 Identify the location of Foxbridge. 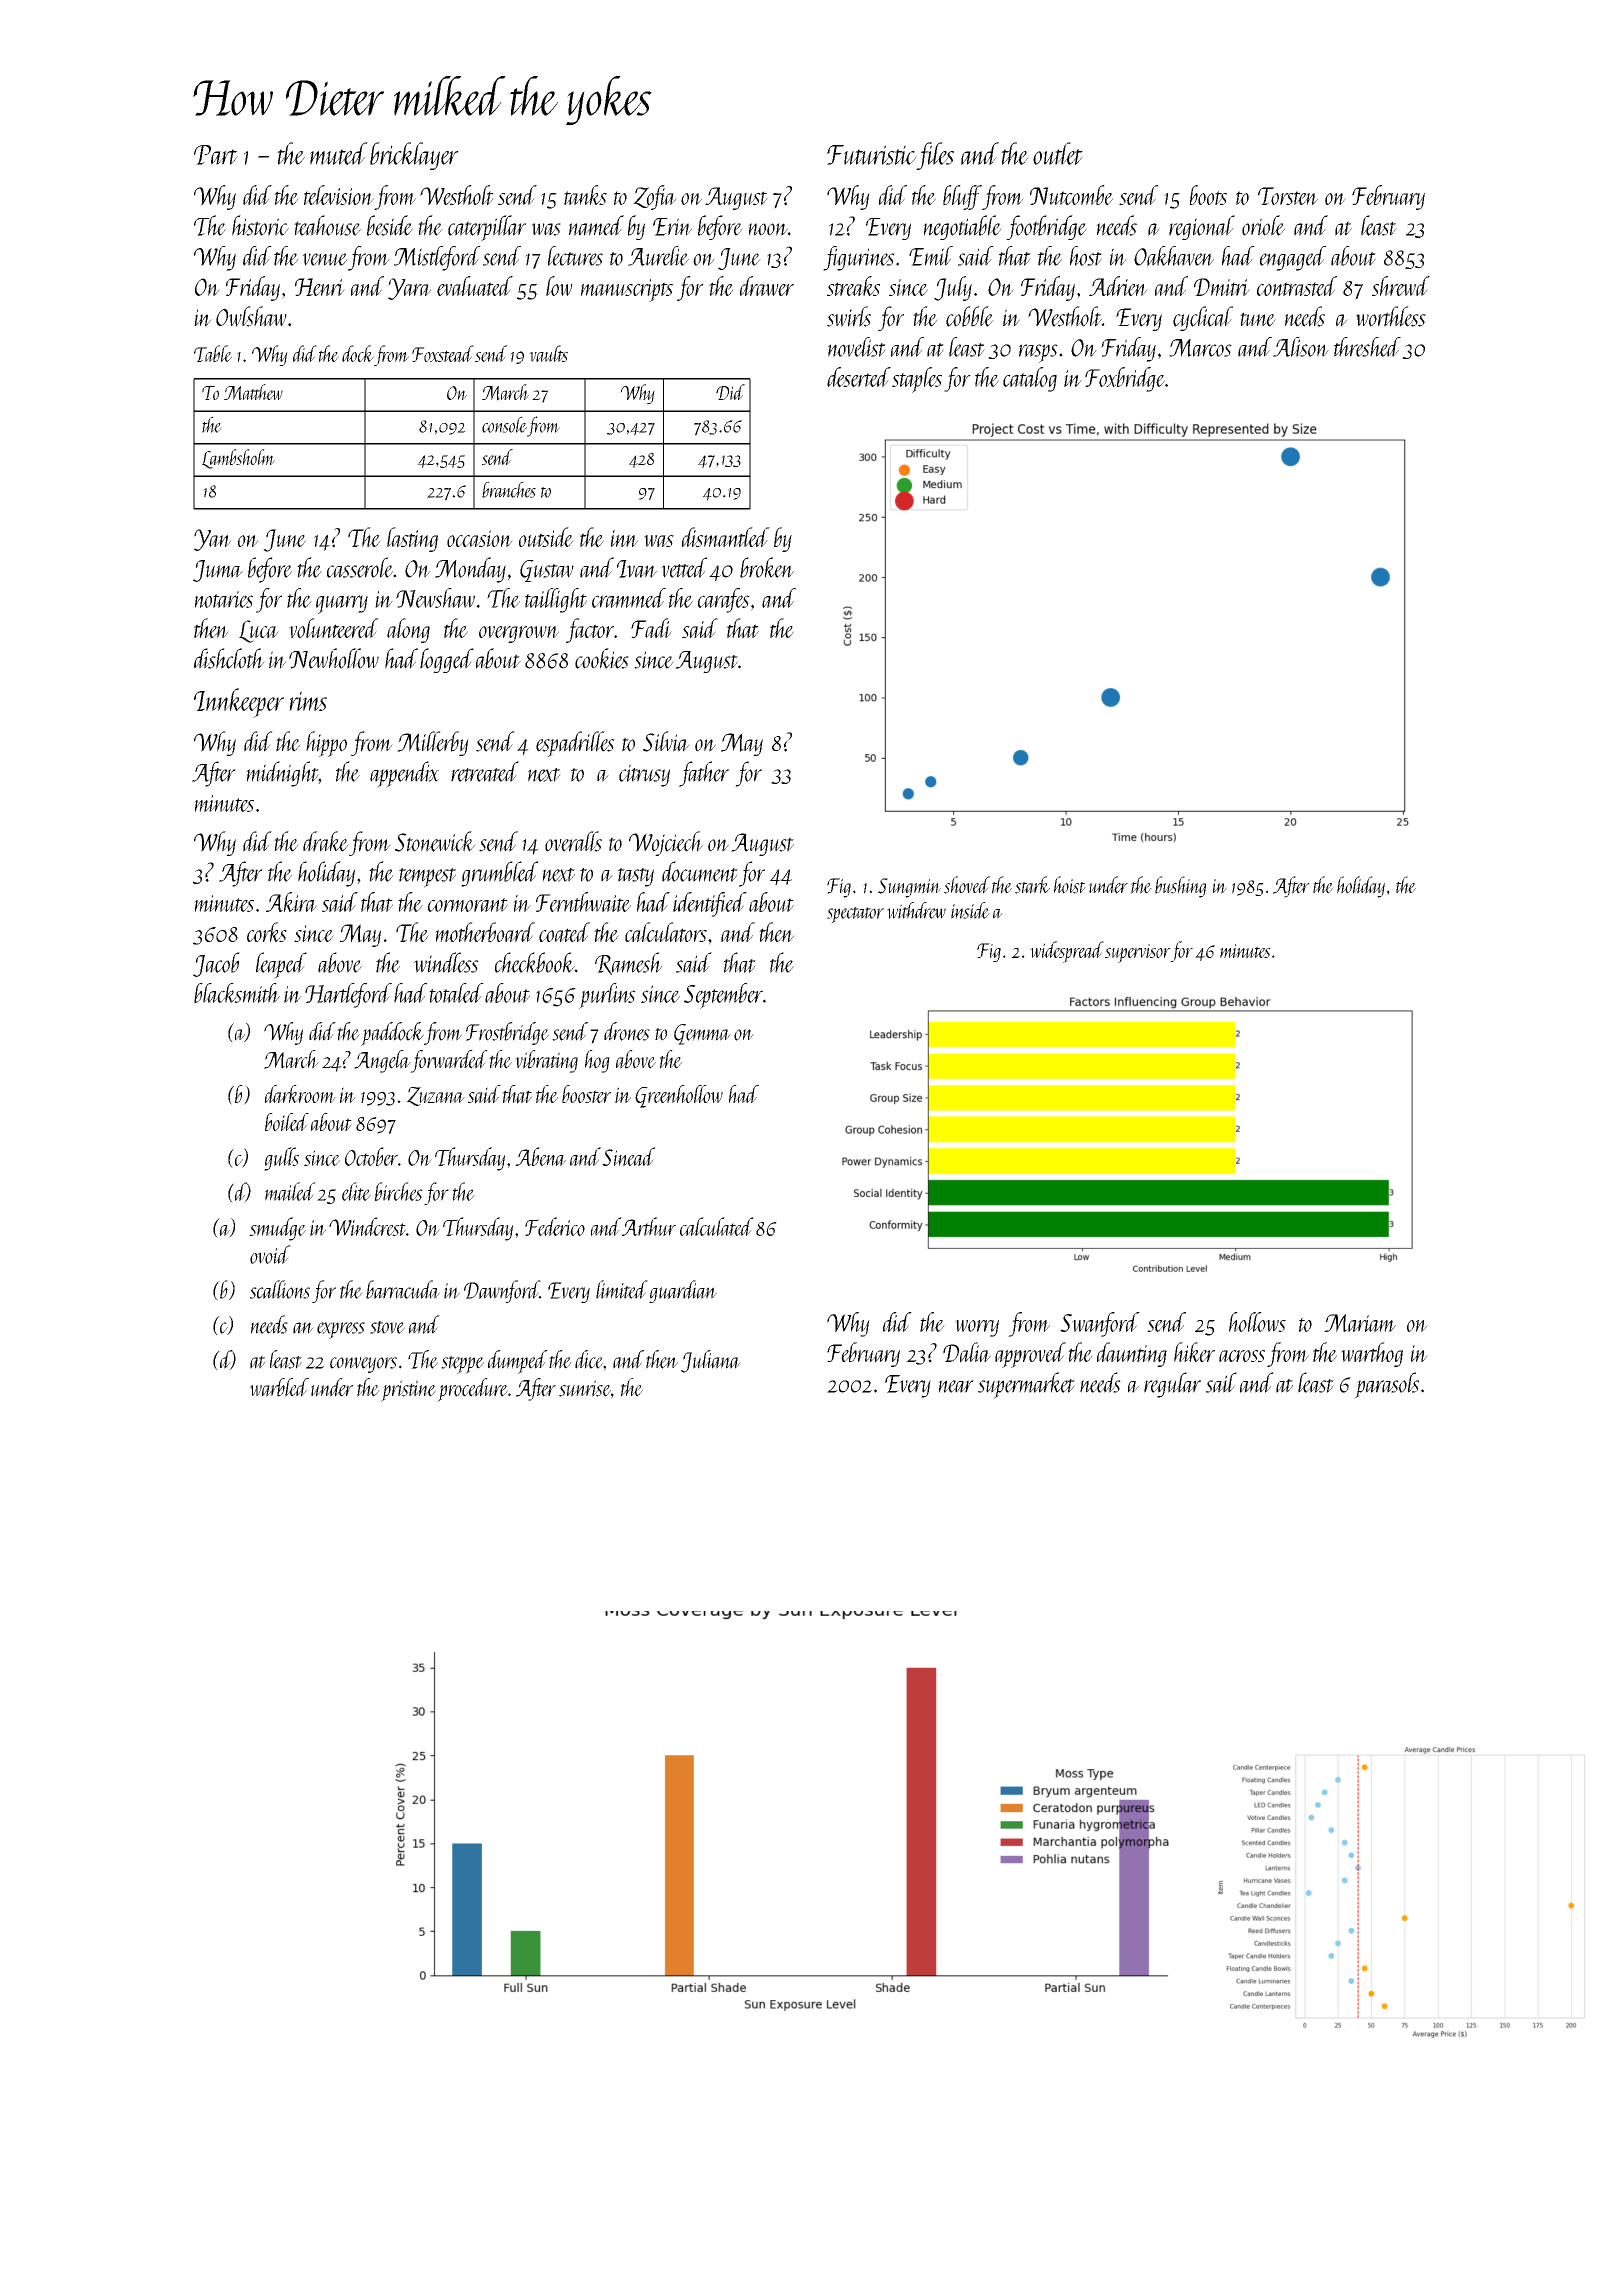
(1125, 379).
